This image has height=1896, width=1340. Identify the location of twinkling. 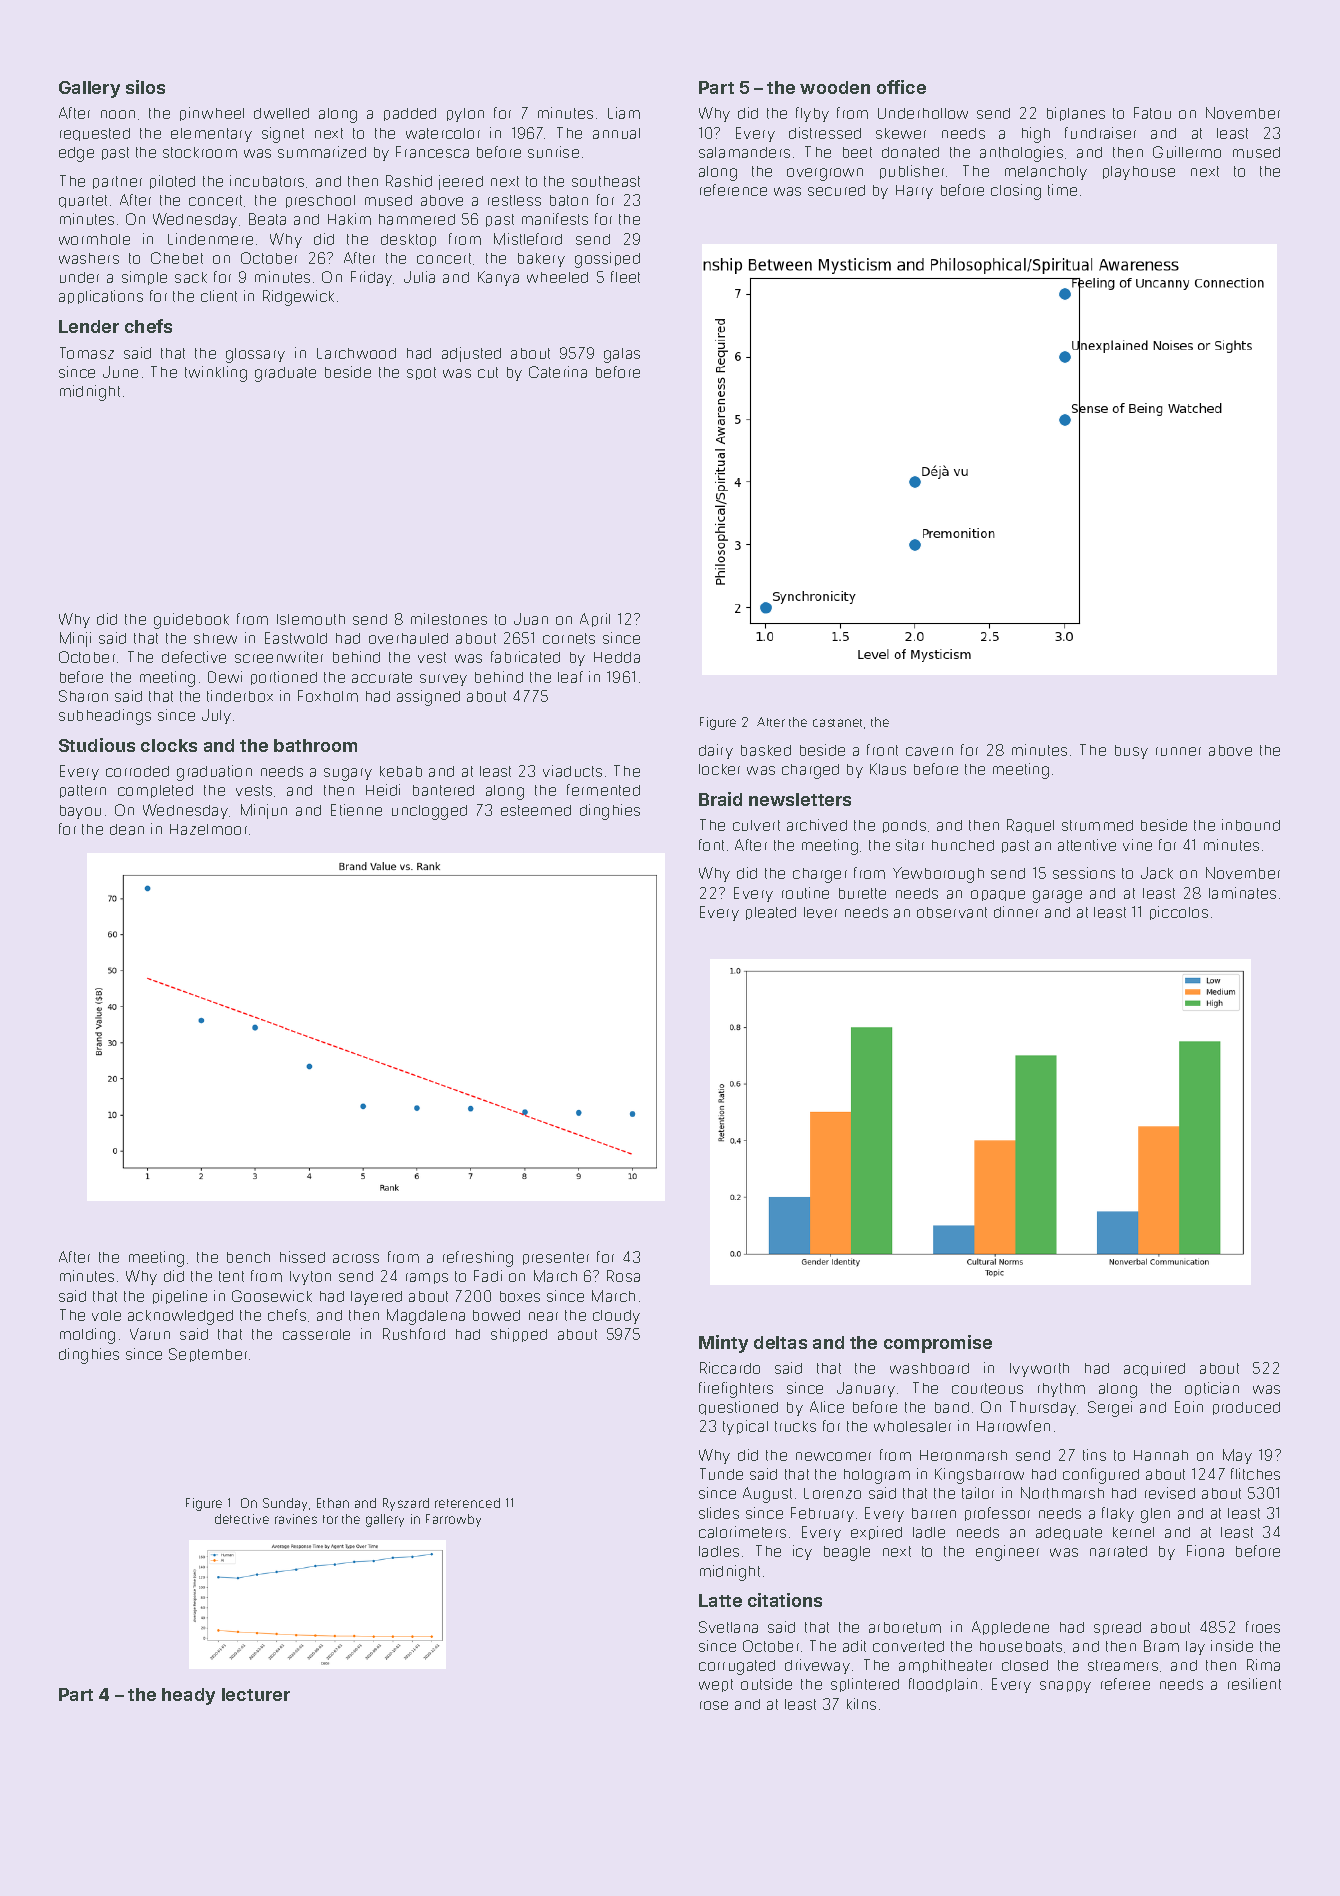
(216, 374).
